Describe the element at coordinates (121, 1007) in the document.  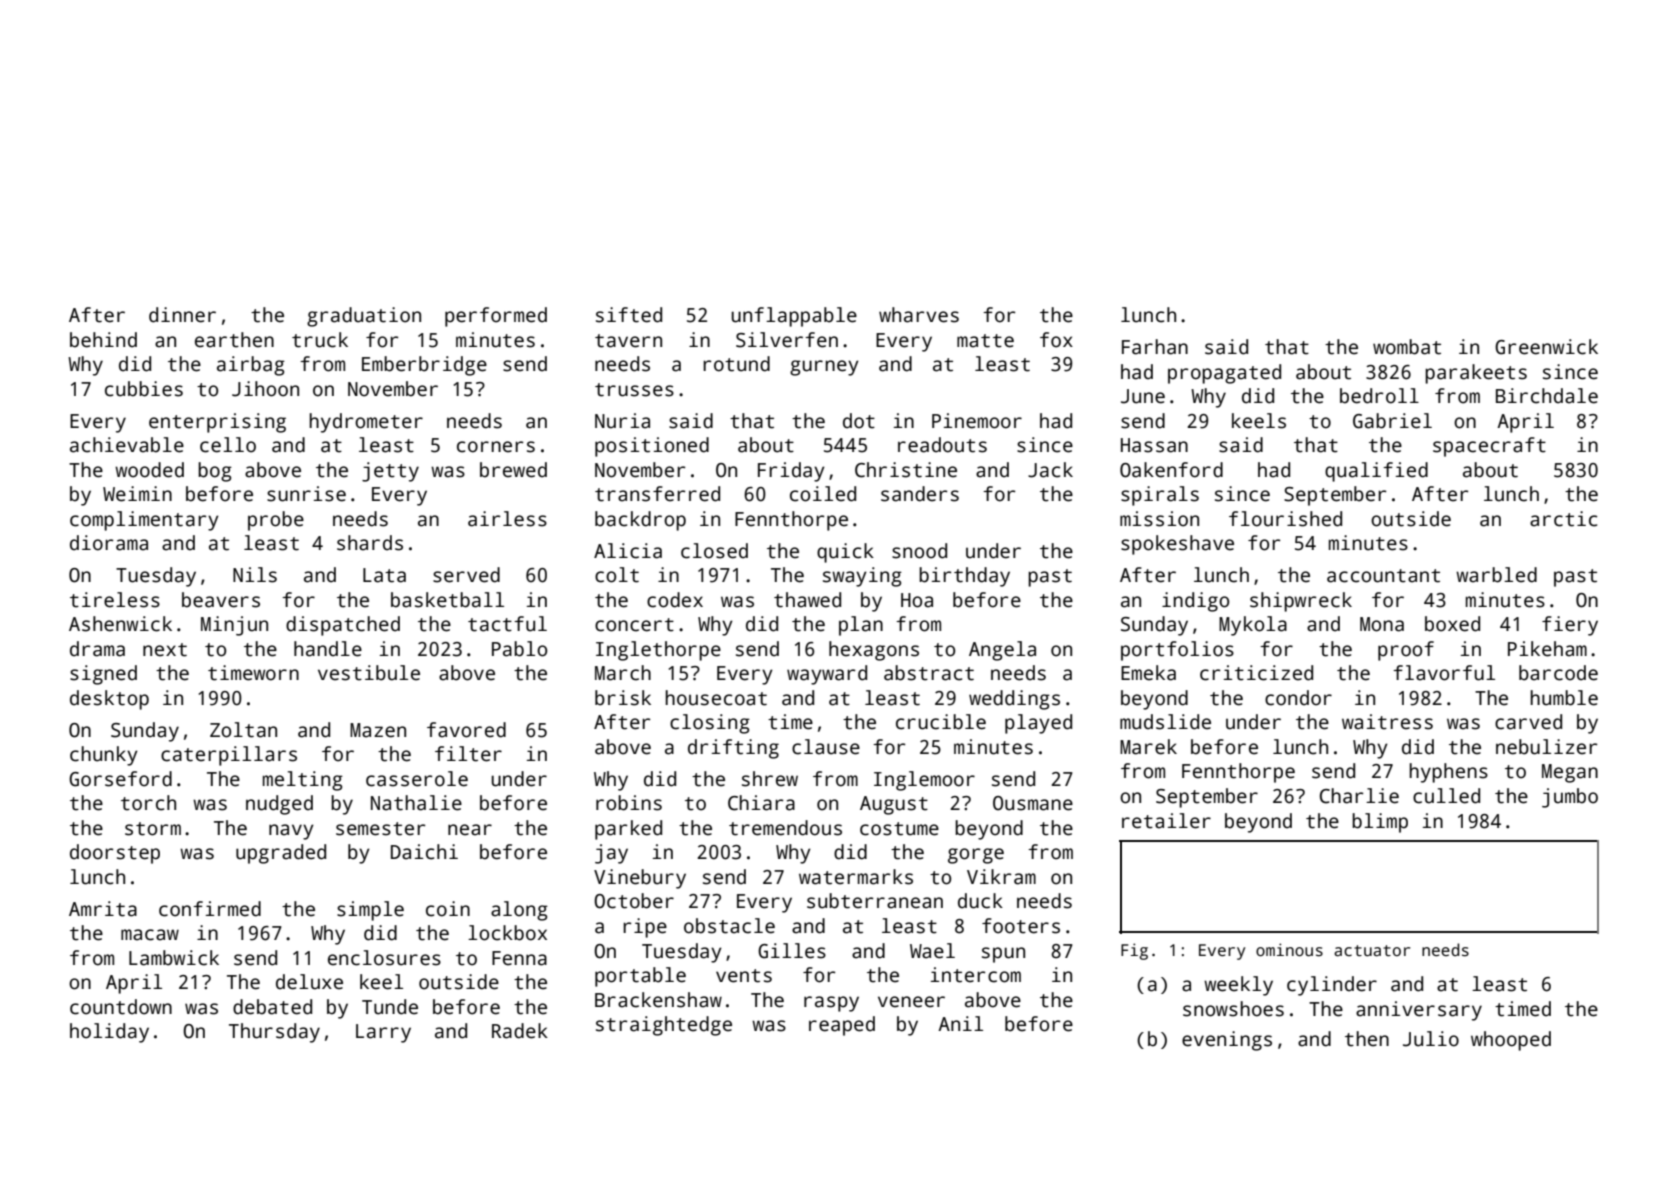
I see `countdown` at that location.
